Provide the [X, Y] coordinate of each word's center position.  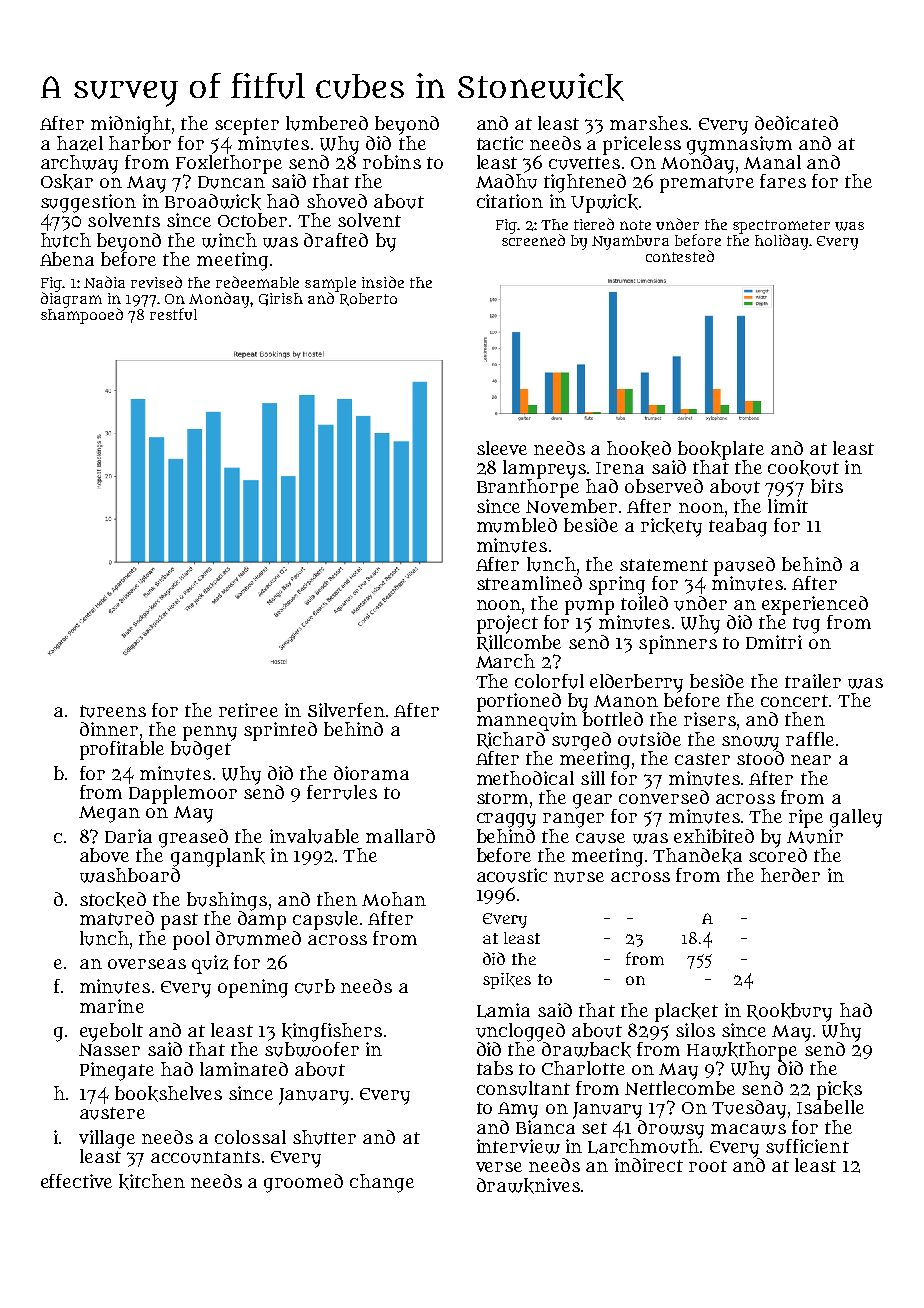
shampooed [82, 316]
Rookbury [789, 1012]
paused [744, 566]
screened [533, 240]
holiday [781, 242]
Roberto [368, 299]
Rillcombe [519, 643]
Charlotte [583, 1068]
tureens [113, 711]
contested [680, 256]
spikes [507, 981]
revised [156, 282]
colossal [250, 1137]
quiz [210, 964]
